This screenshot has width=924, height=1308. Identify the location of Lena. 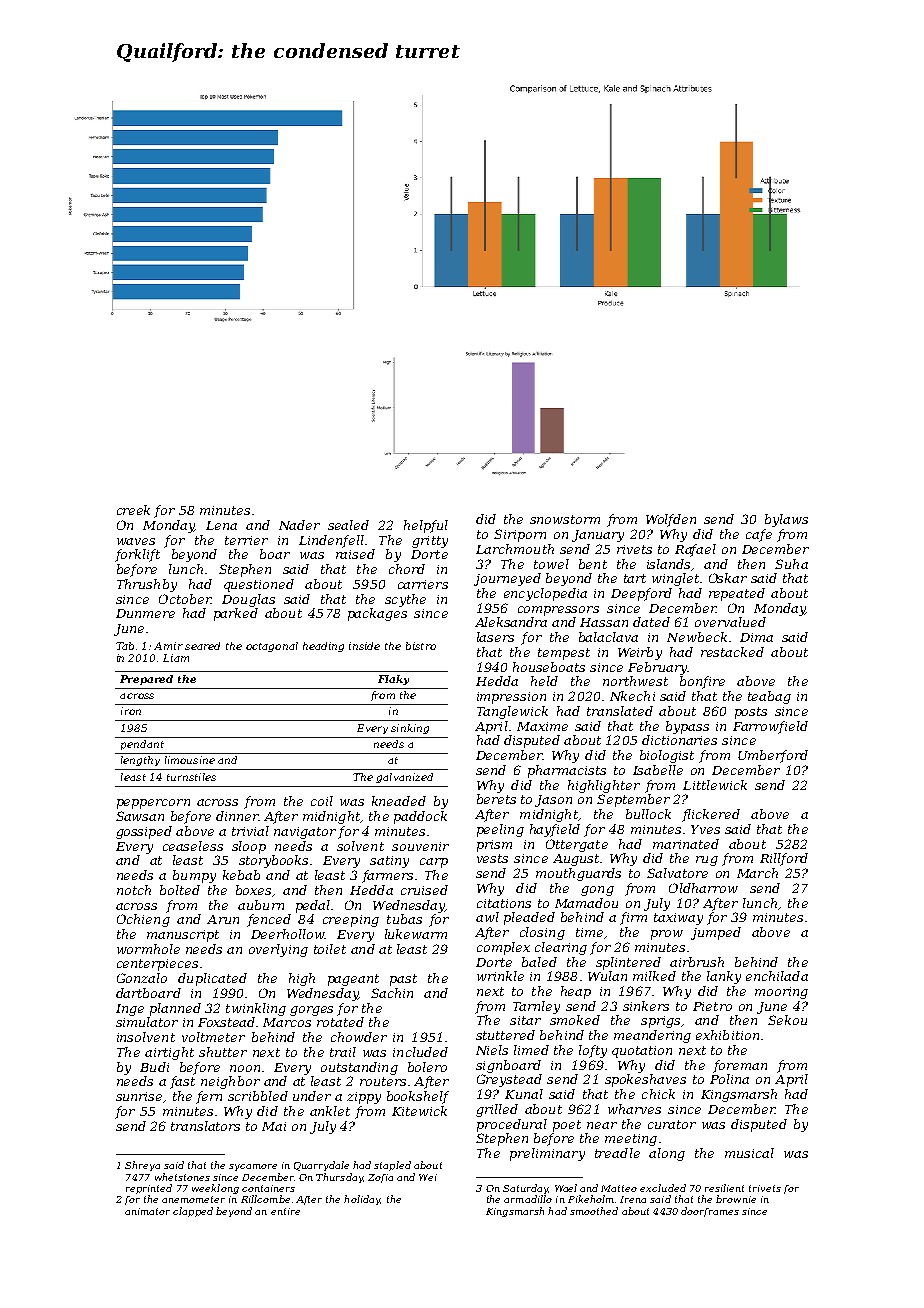
(221, 525).
